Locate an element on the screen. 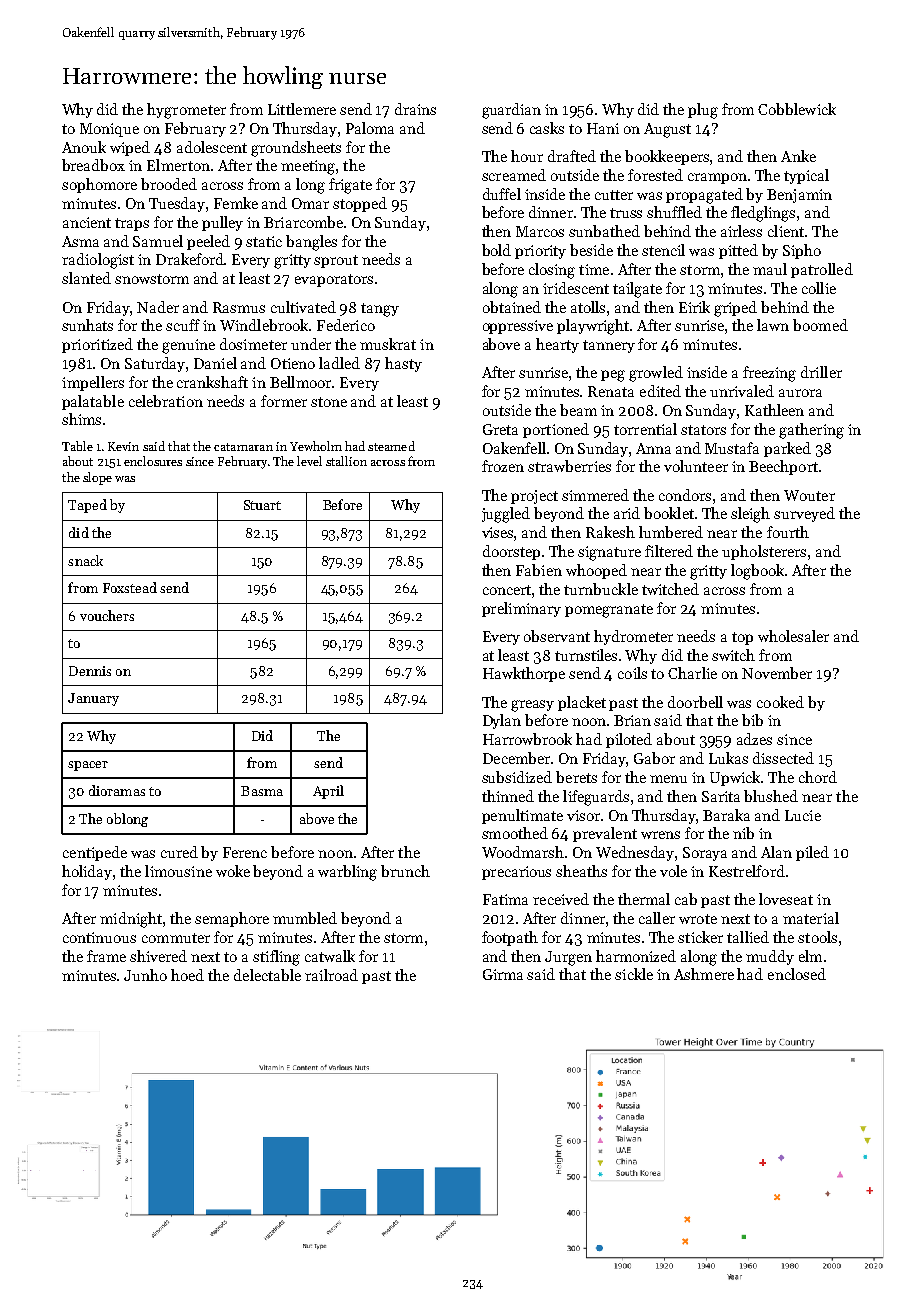  Monique is located at coordinates (109, 130).
